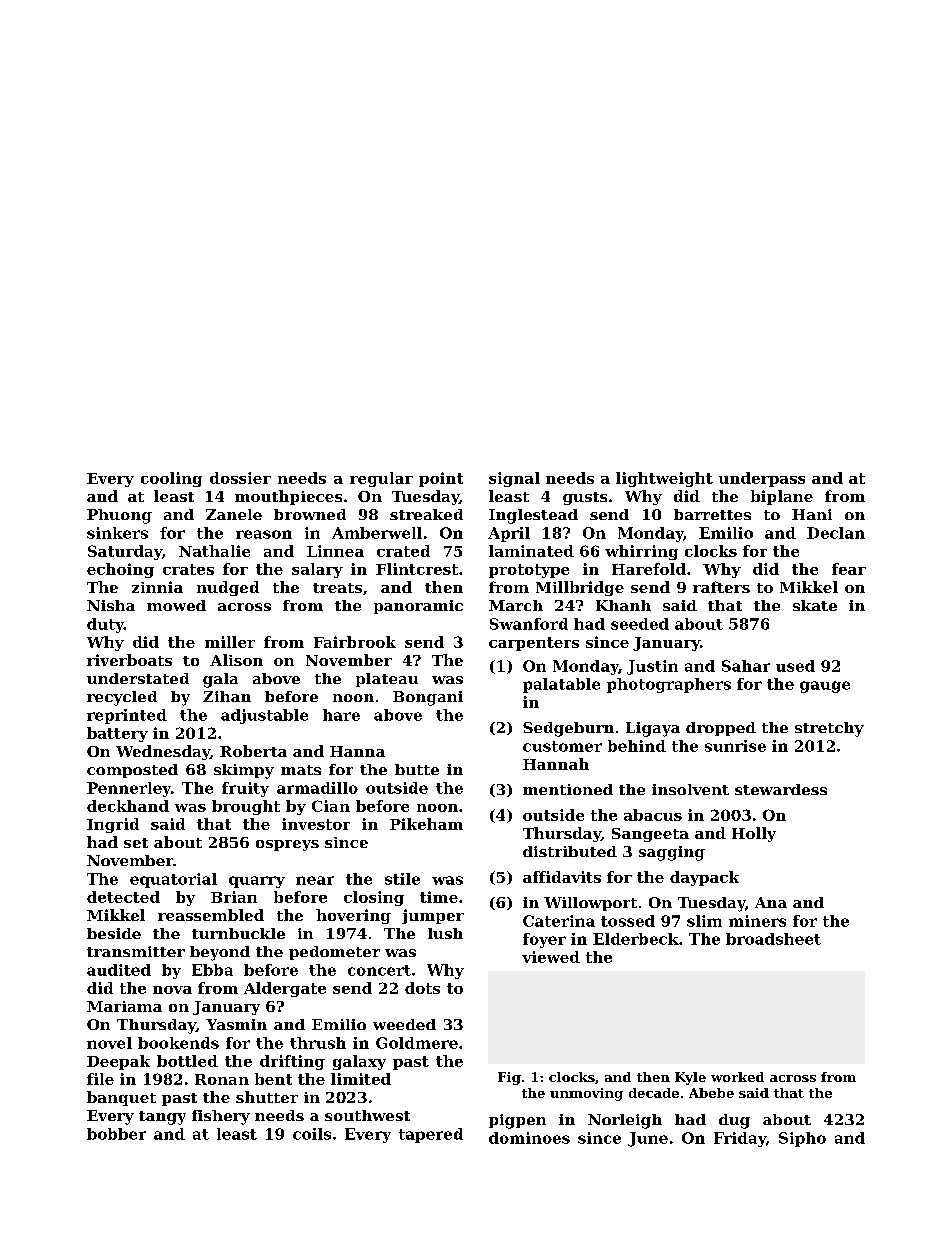 This screenshot has width=952, height=1233. Describe the element at coordinates (116, 1134) in the screenshot. I see `bobber` at that location.
